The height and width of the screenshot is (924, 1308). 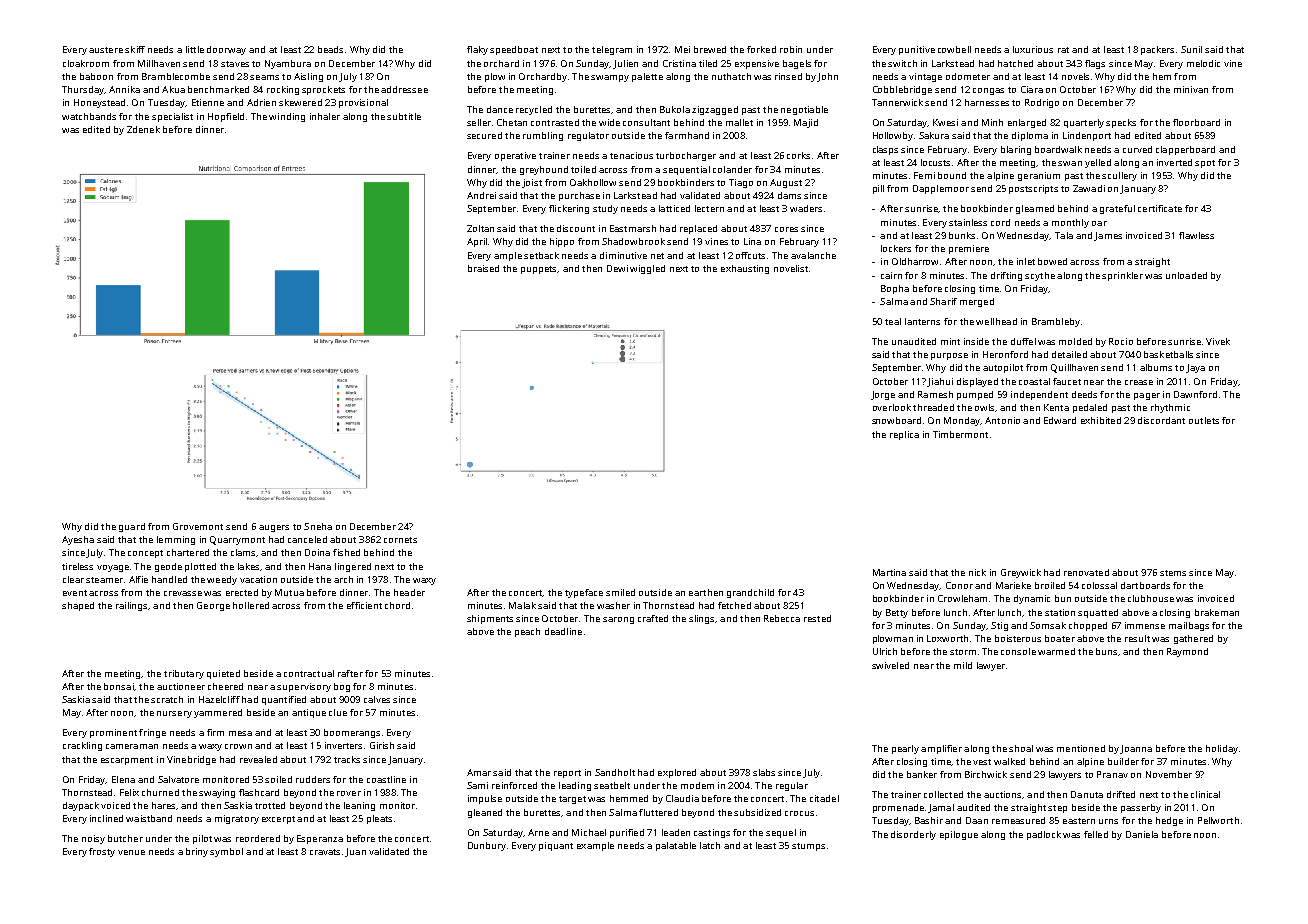 I want to click on buns, so click(x=1106, y=651).
